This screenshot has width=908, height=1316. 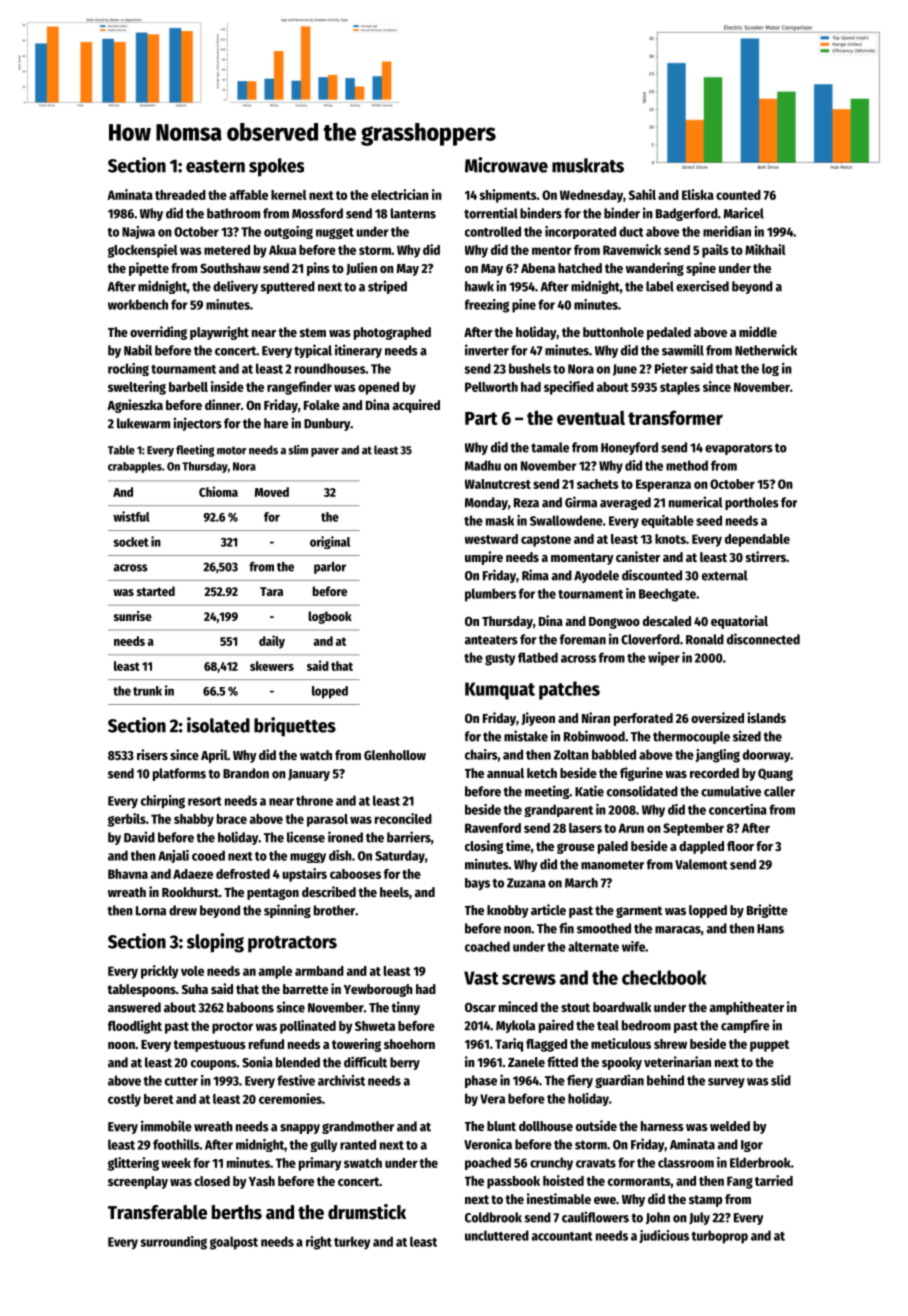 What do you see at coordinates (698, 194) in the screenshot?
I see `Eliska` at bounding box center [698, 194].
